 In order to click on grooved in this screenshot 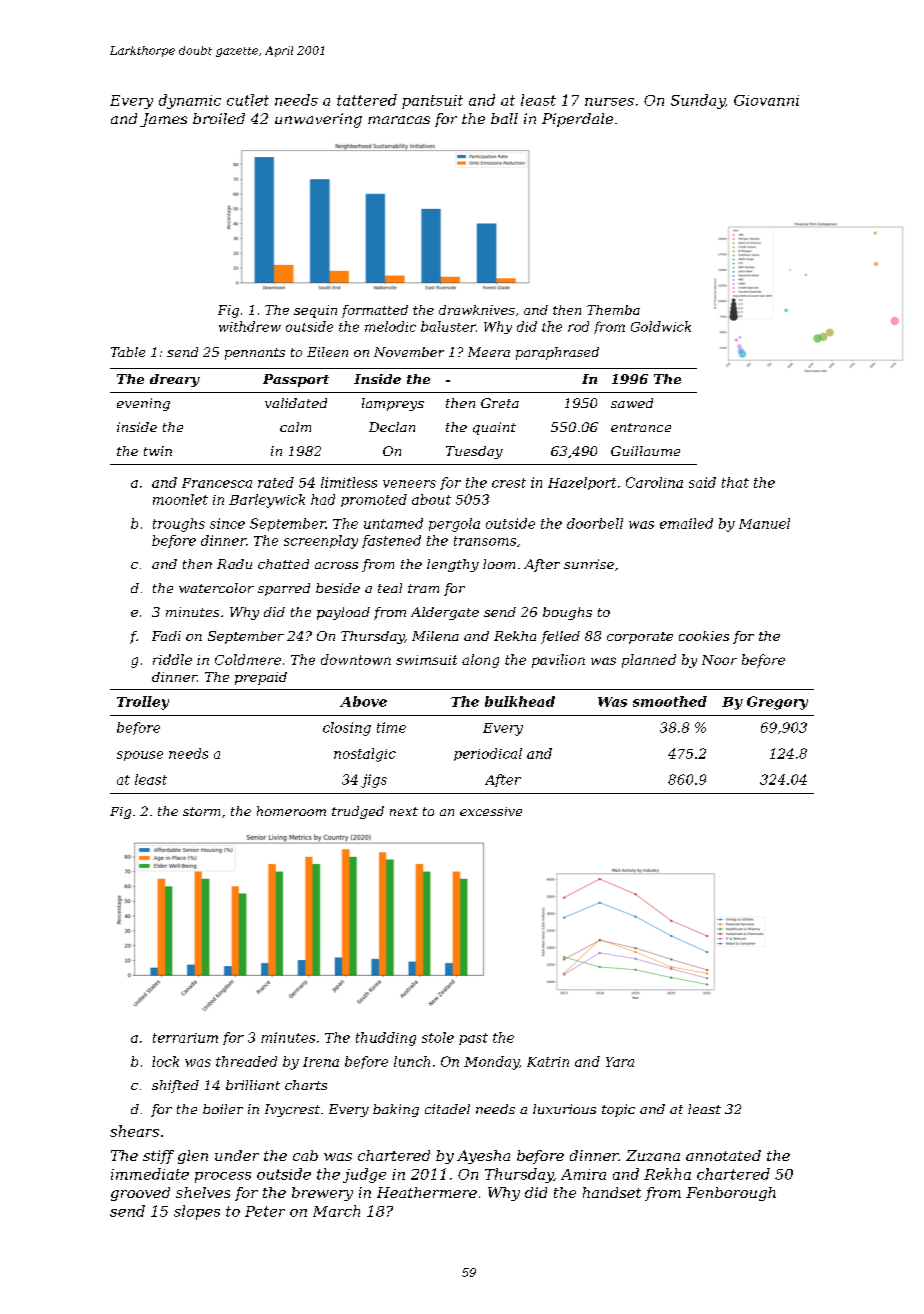, I will do `click(140, 1194)`.
